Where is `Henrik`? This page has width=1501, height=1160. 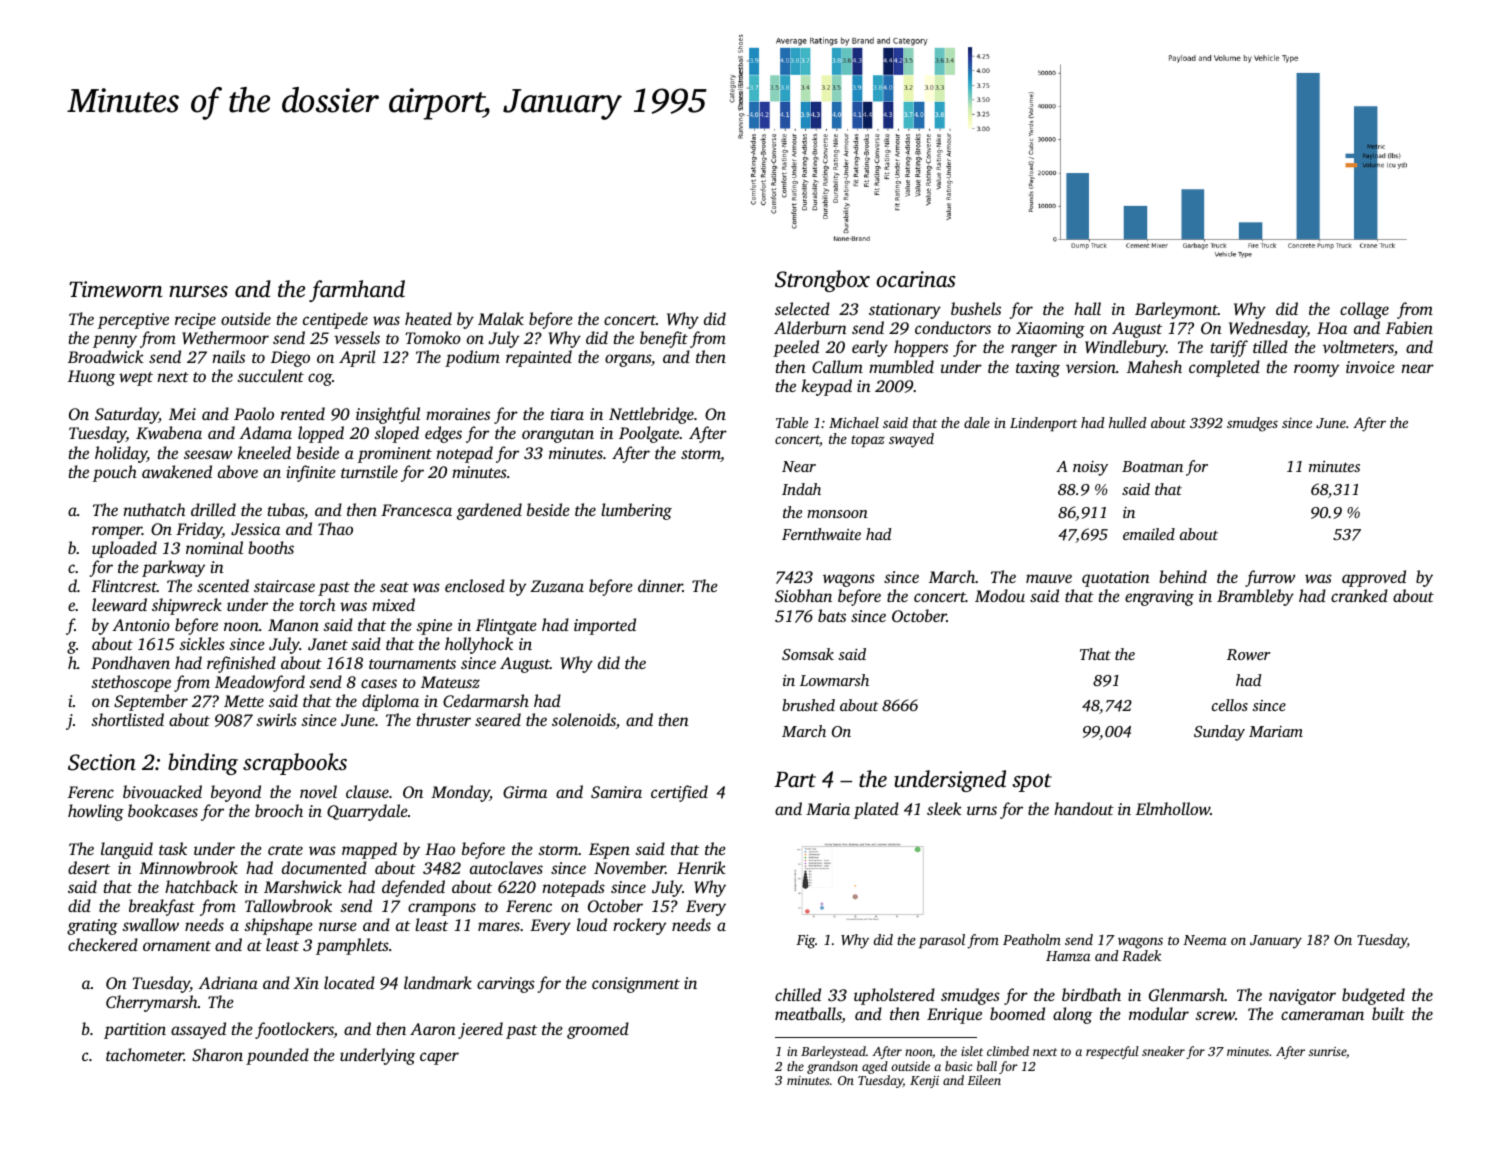 Henrik is located at coordinates (701, 867).
